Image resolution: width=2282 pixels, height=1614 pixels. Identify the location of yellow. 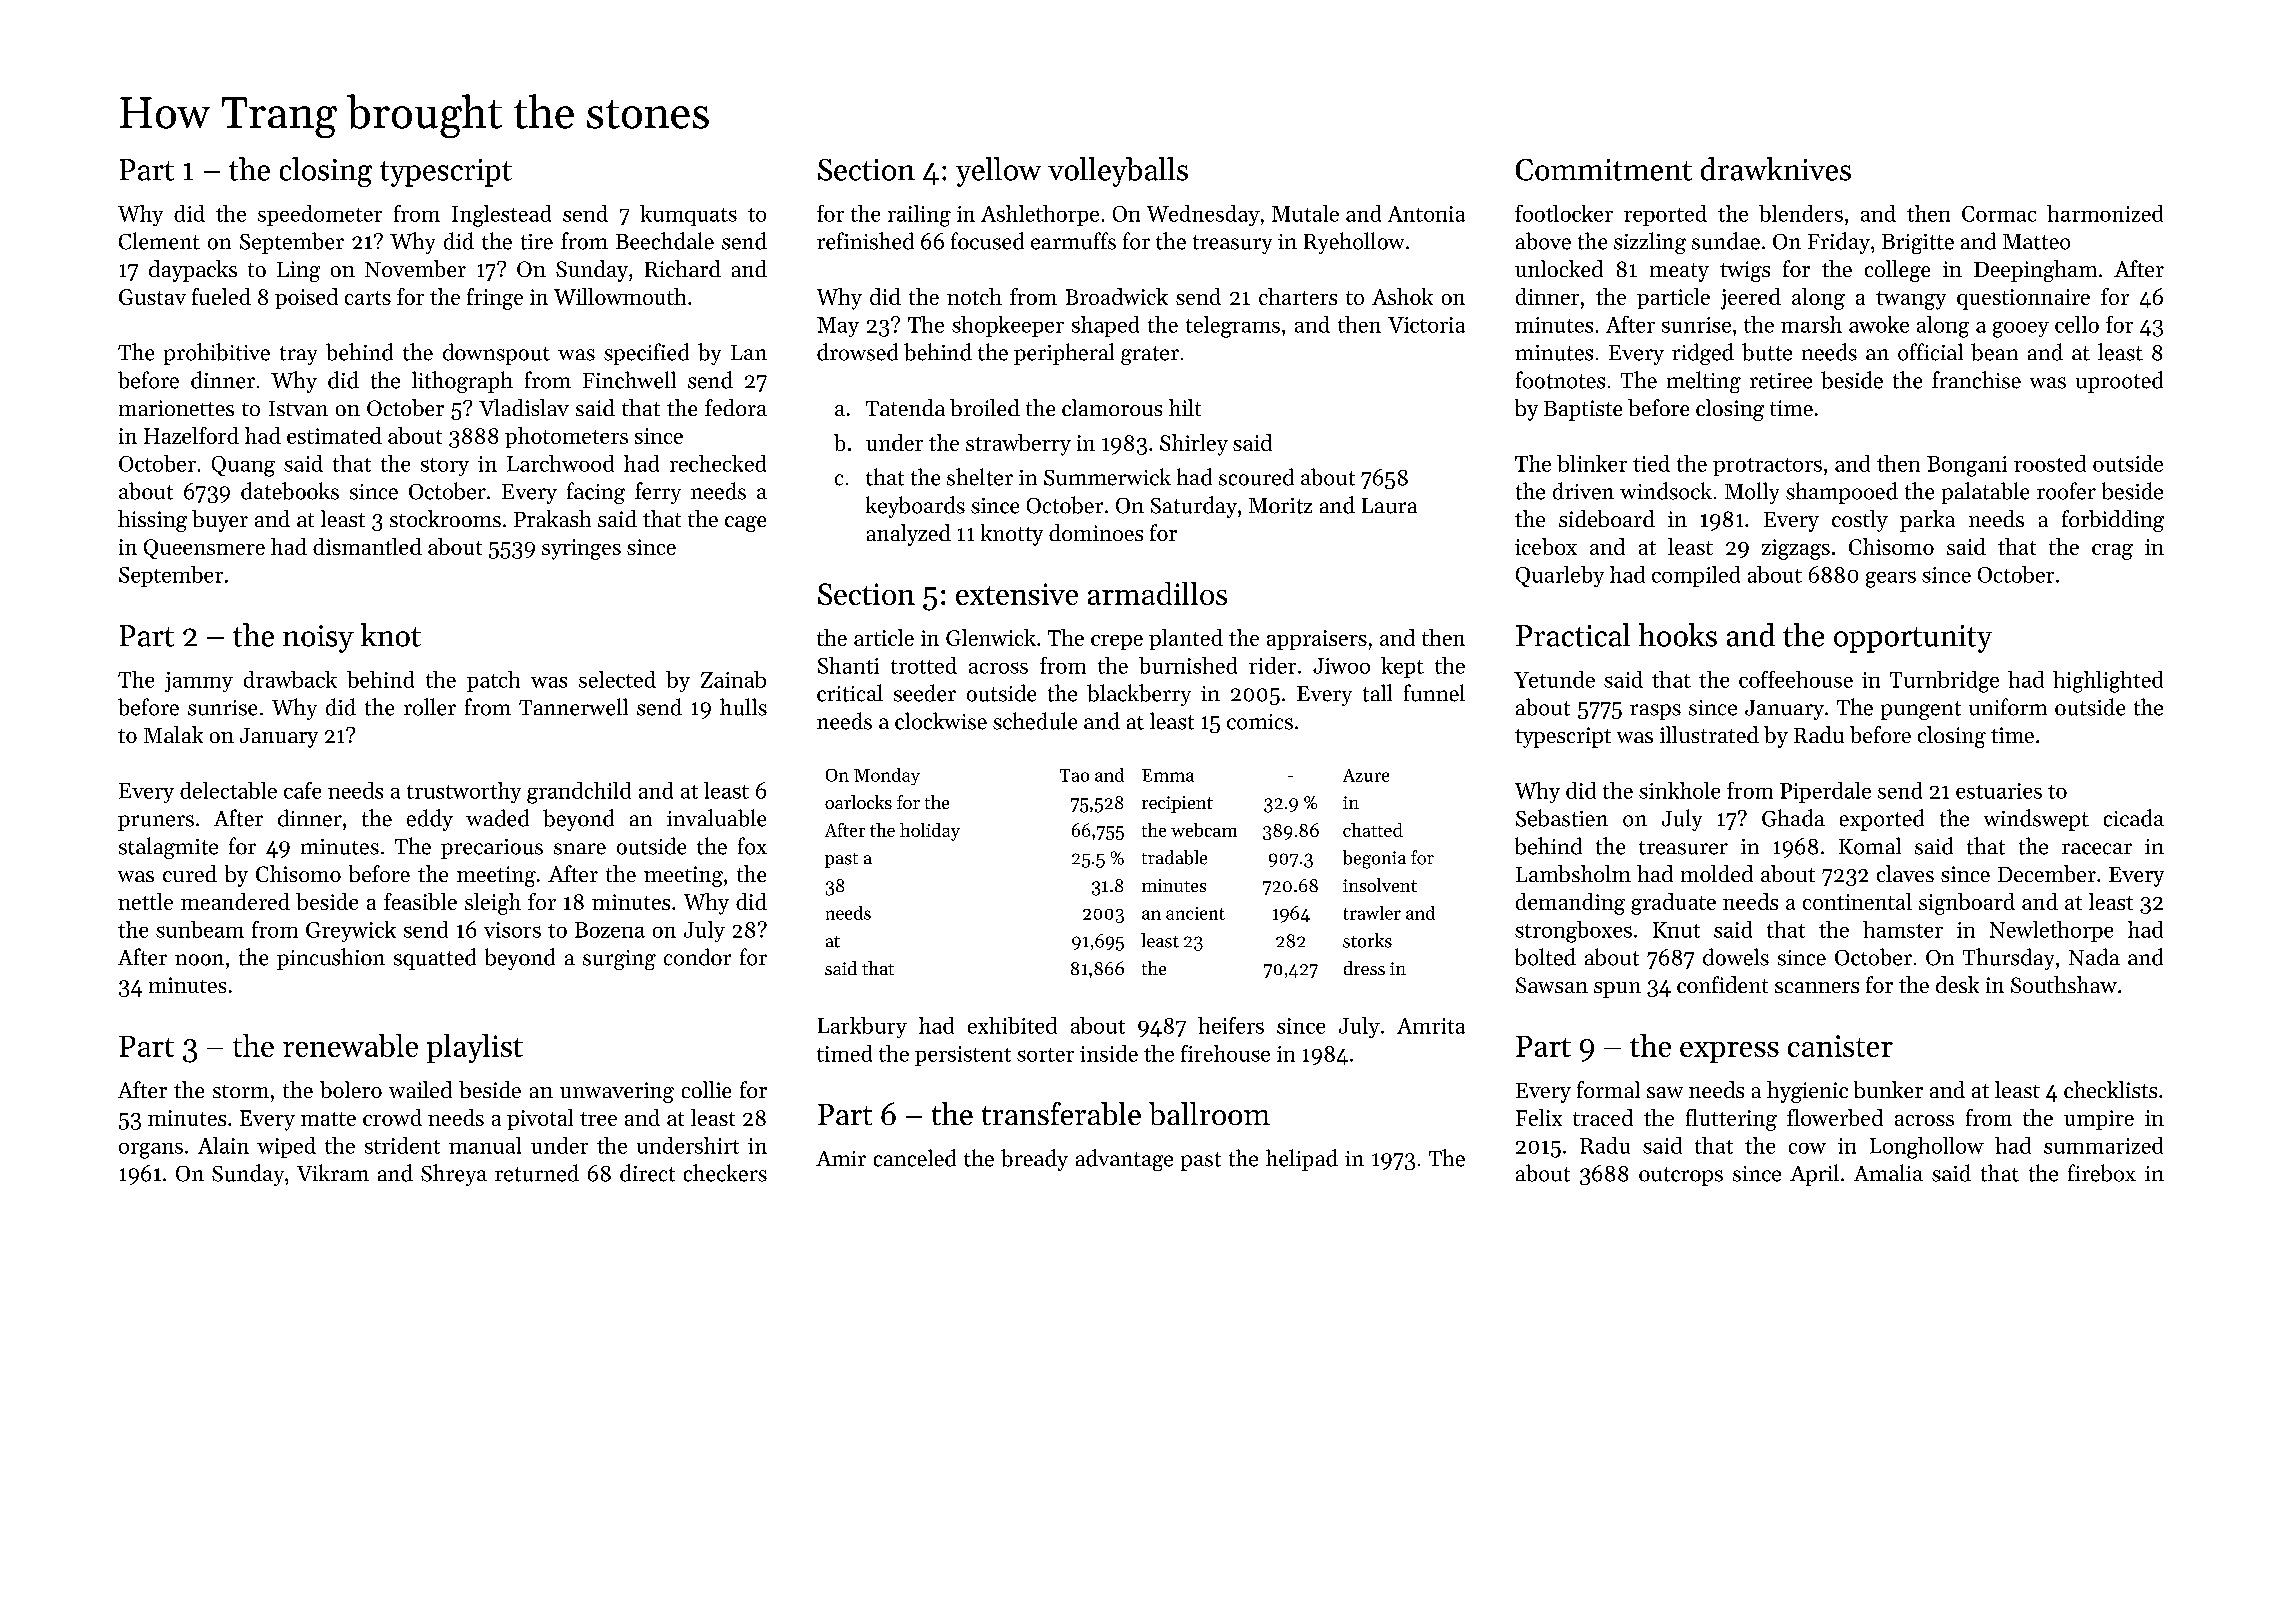
(998, 172).
